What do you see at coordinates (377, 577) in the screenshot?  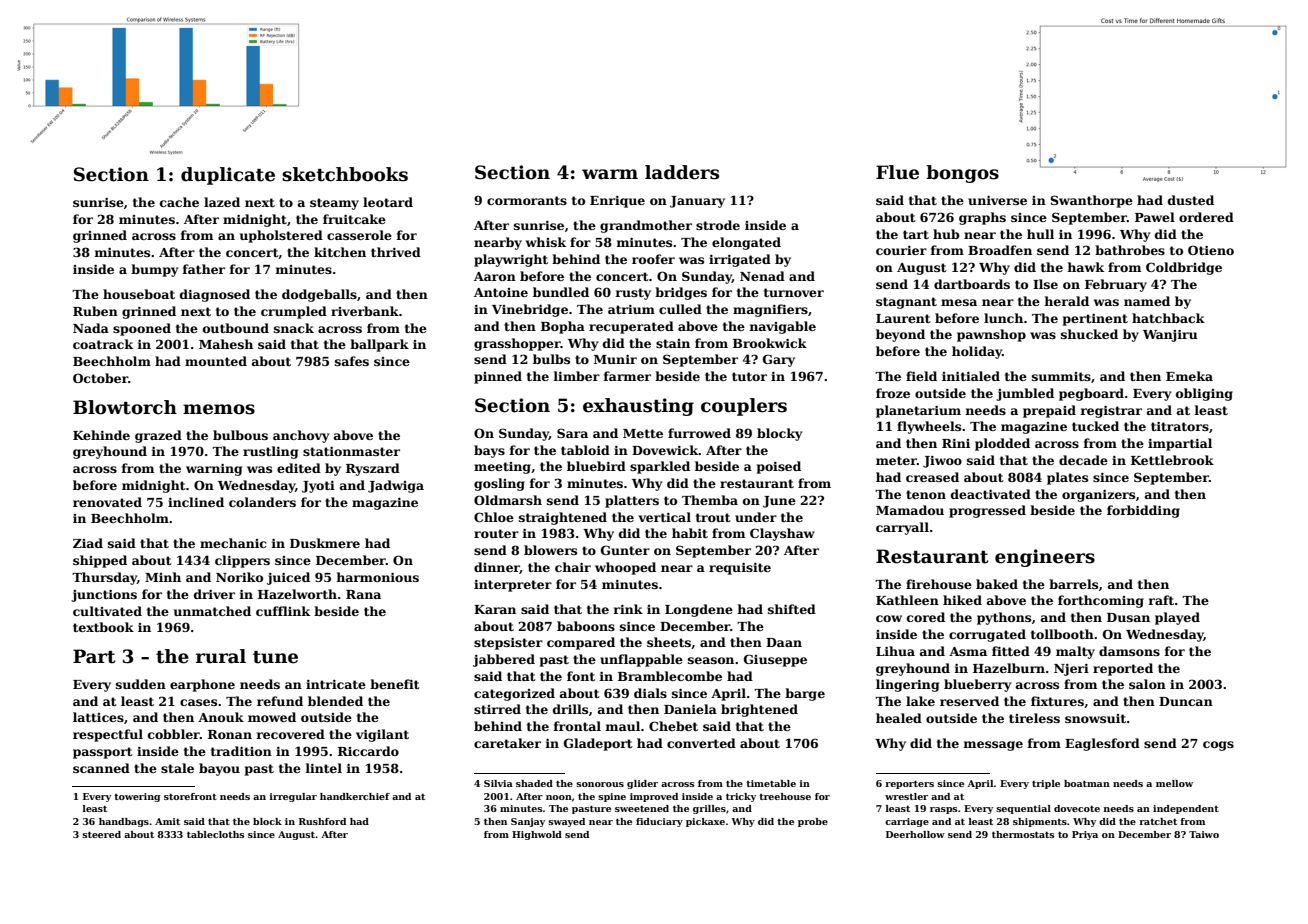 I see `harmonious` at bounding box center [377, 577].
